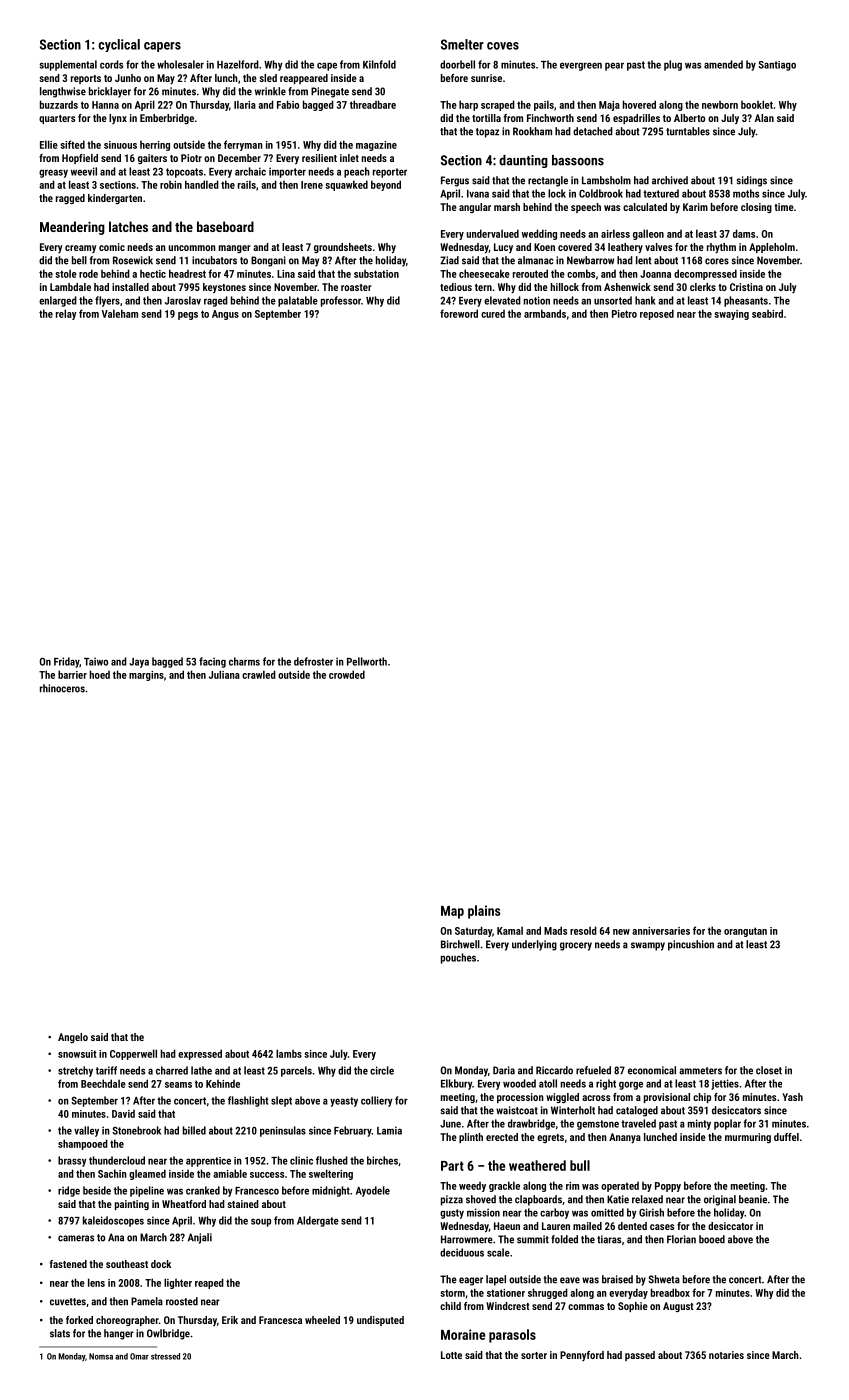 The height and width of the screenshot is (1400, 849). What do you see at coordinates (726, 1355) in the screenshot?
I see `notaries` at bounding box center [726, 1355].
